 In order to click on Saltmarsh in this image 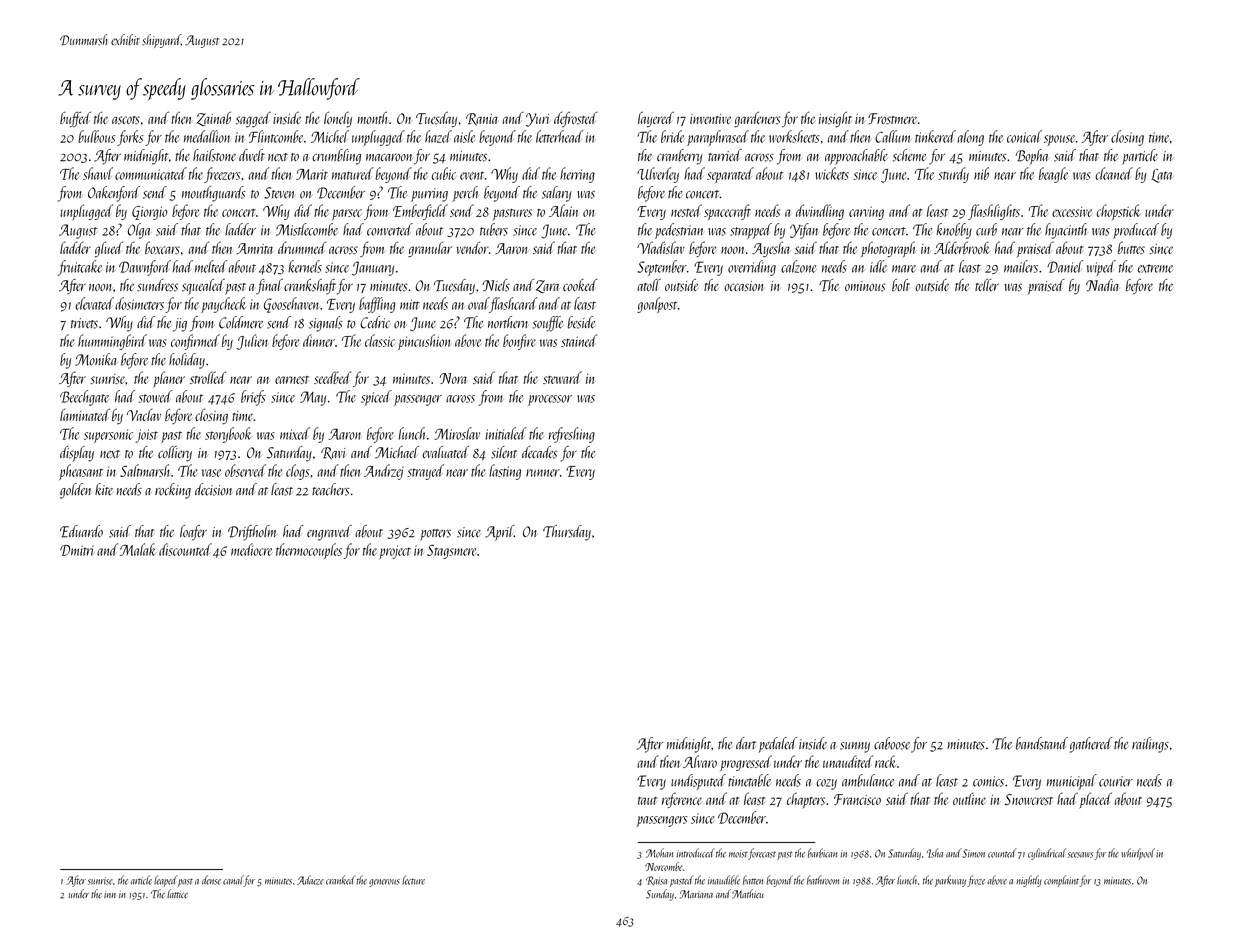, I will do `click(145, 470)`.
